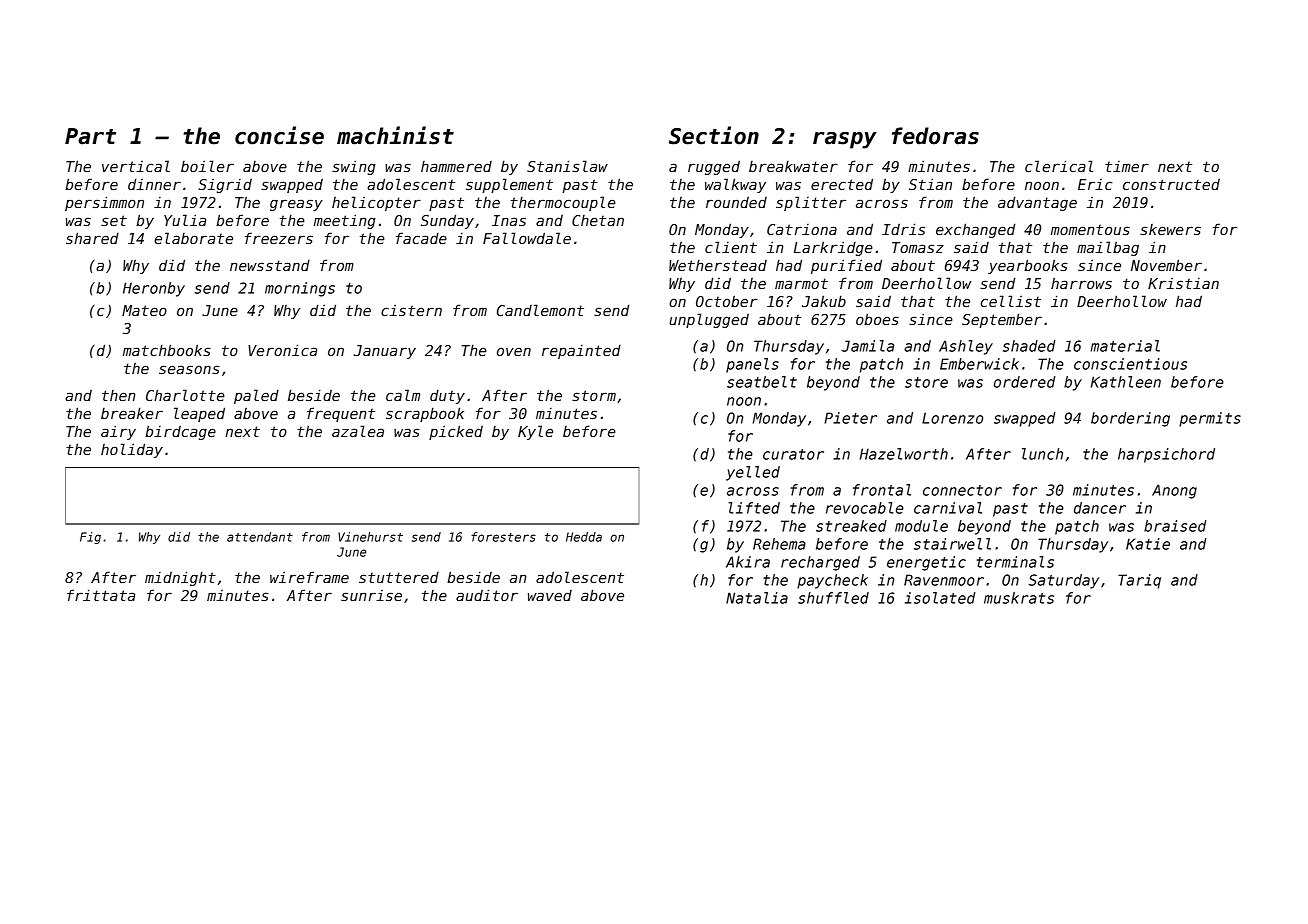  What do you see at coordinates (154, 184) in the screenshot?
I see `dinner` at bounding box center [154, 184].
